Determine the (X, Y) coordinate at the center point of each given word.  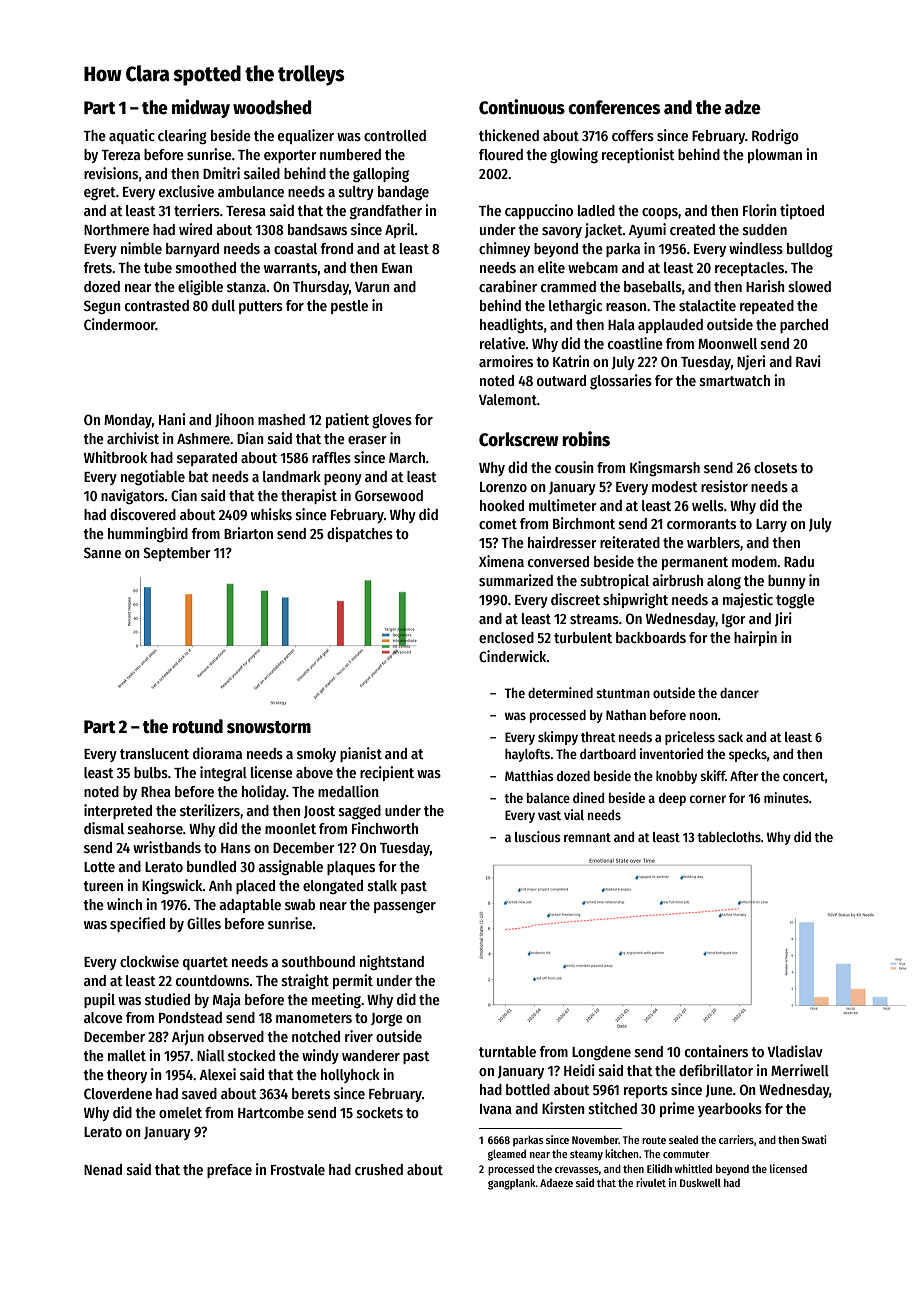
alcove (103, 1017)
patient (347, 420)
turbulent (583, 637)
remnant (587, 837)
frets (97, 267)
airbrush (677, 580)
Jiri (783, 619)
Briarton (248, 533)
